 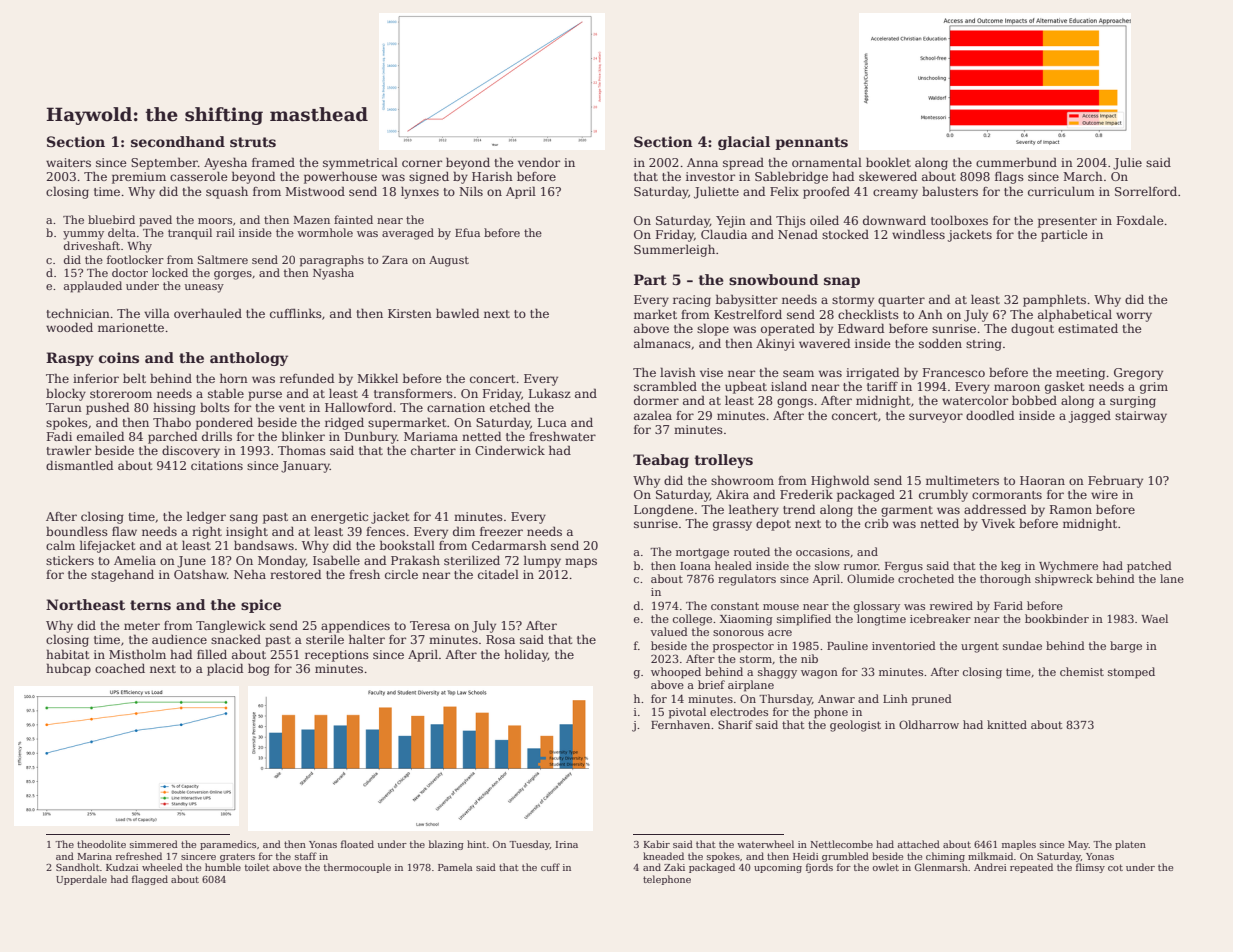 What do you see at coordinates (315, 191) in the page?
I see `Mistwood` at bounding box center [315, 191].
